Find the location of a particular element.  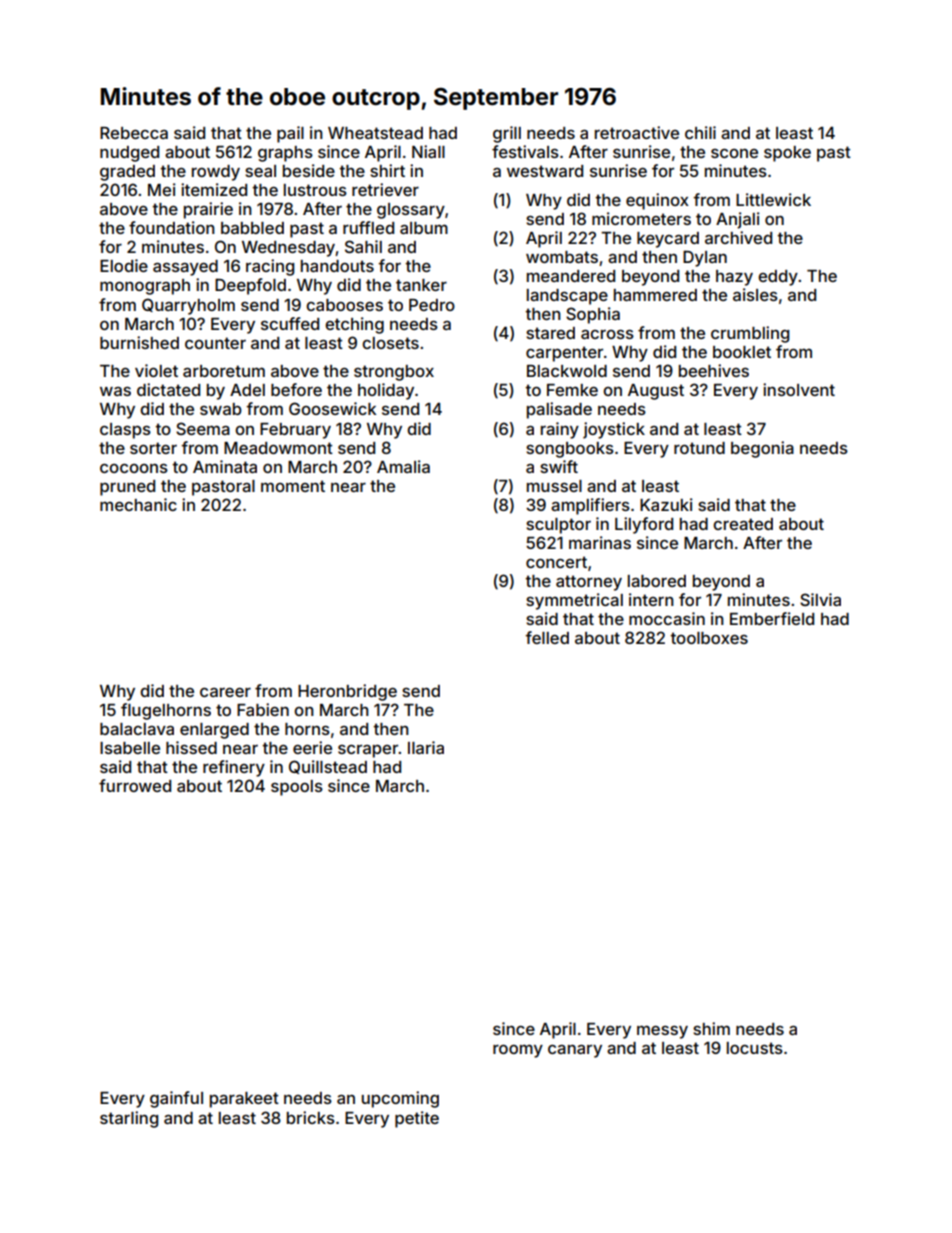

spoke is located at coordinates (787, 154).
